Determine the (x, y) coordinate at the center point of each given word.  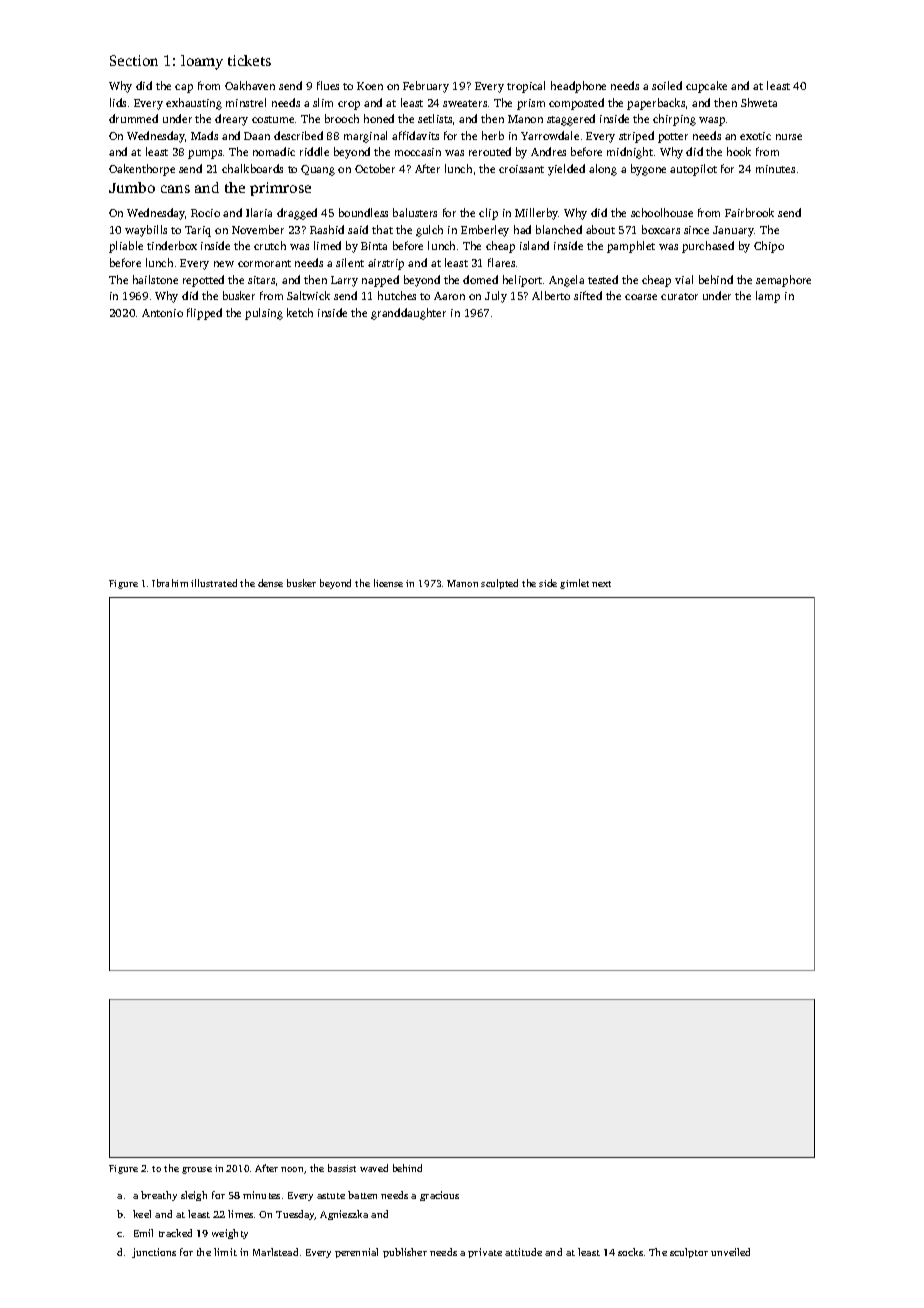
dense (270, 583)
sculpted (499, 584)
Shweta (759, 102)
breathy (159, 1196)
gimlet (574, 584)
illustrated (214, 583)
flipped (204, 314)
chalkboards (252, 168)
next (601, 584)
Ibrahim (170, 583)
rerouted (490, 151)
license (388, 583)
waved (374, 1168)
